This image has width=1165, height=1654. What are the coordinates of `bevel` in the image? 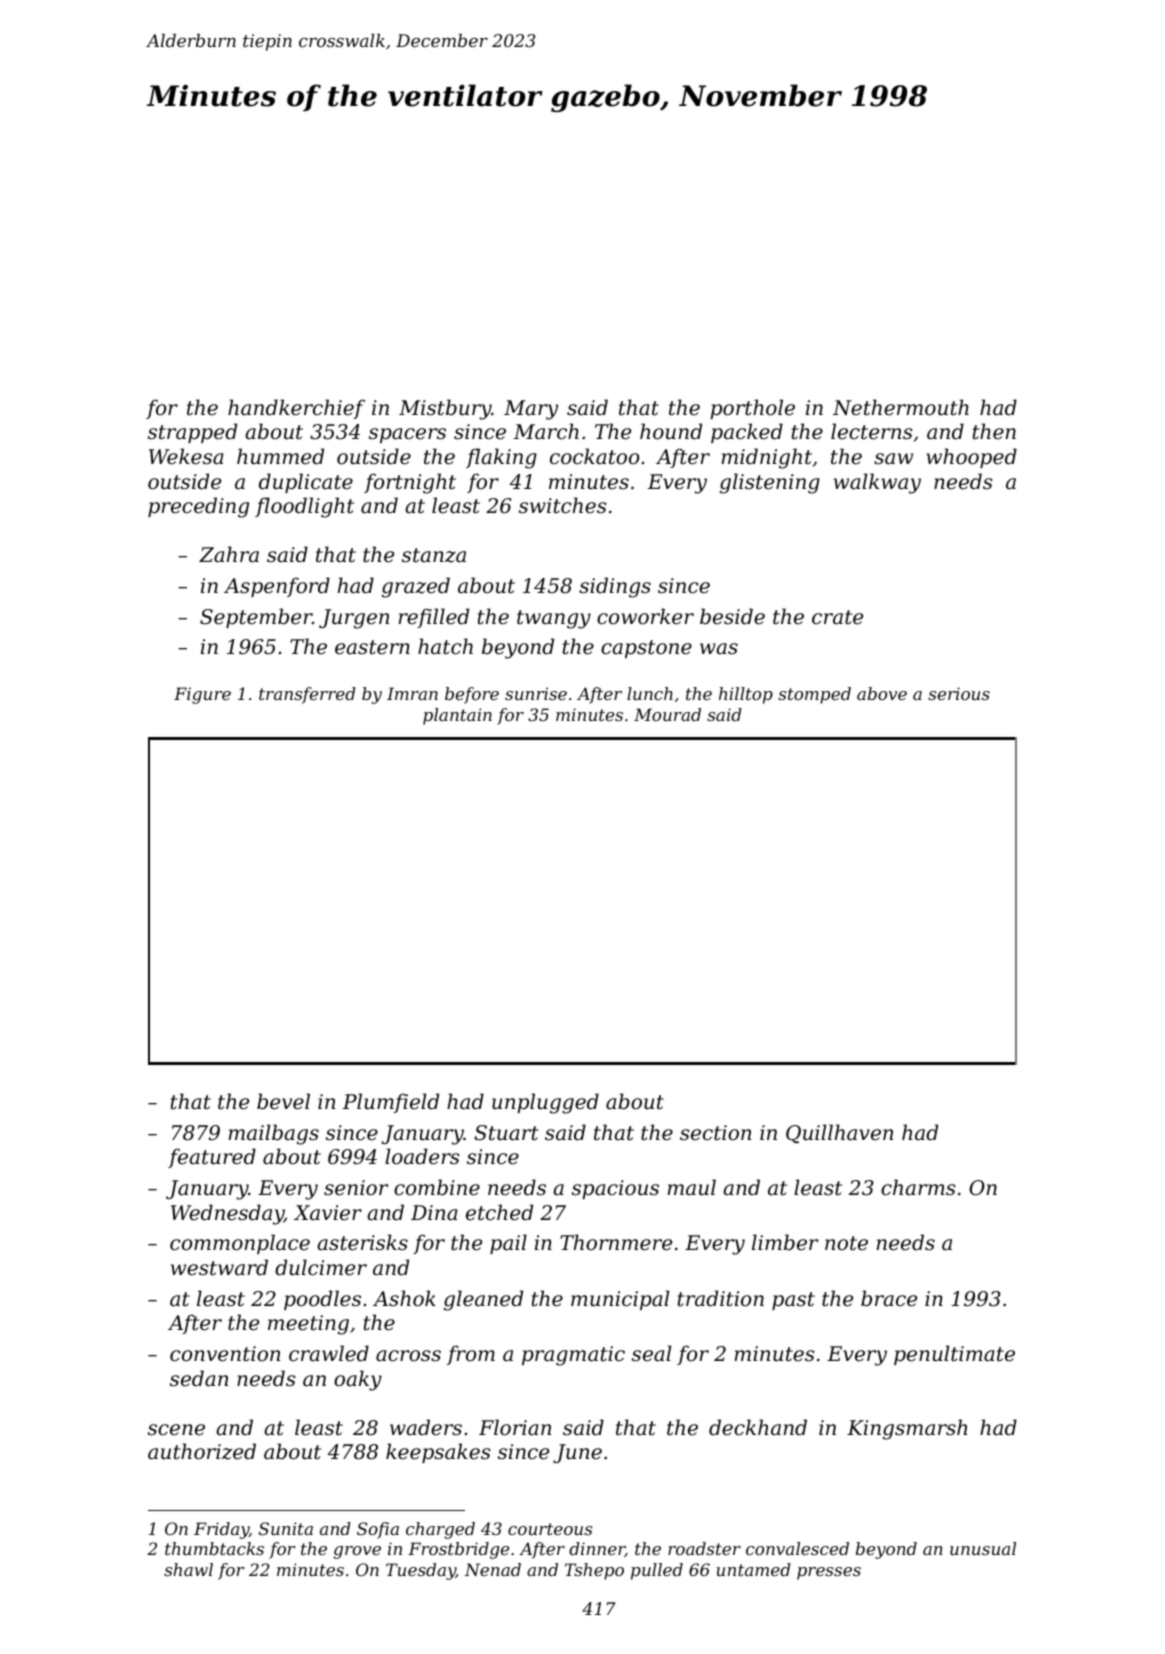 It's located at (283, 1101).
